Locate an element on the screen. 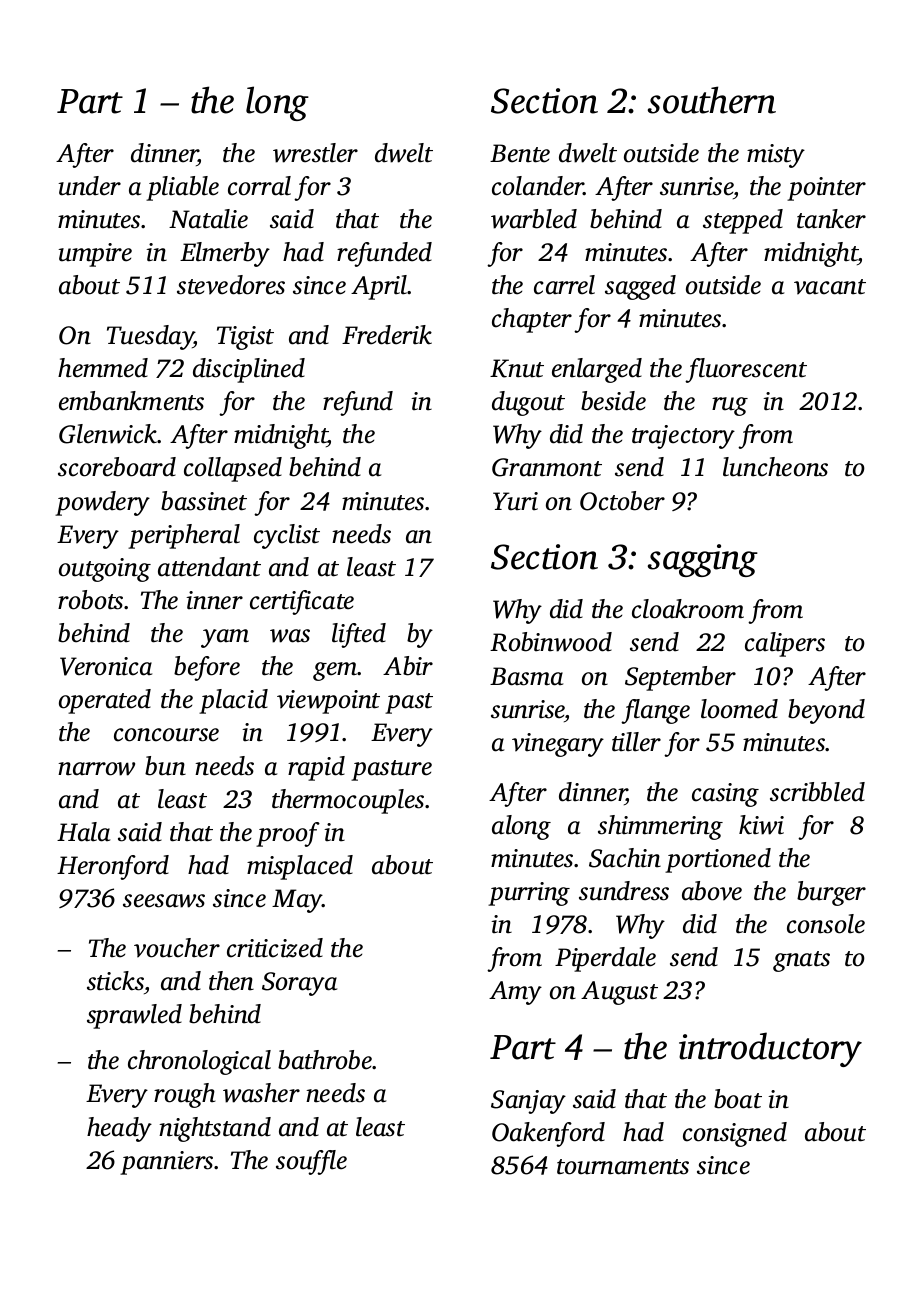  Robinwood is located at coordinates (551, 642).
